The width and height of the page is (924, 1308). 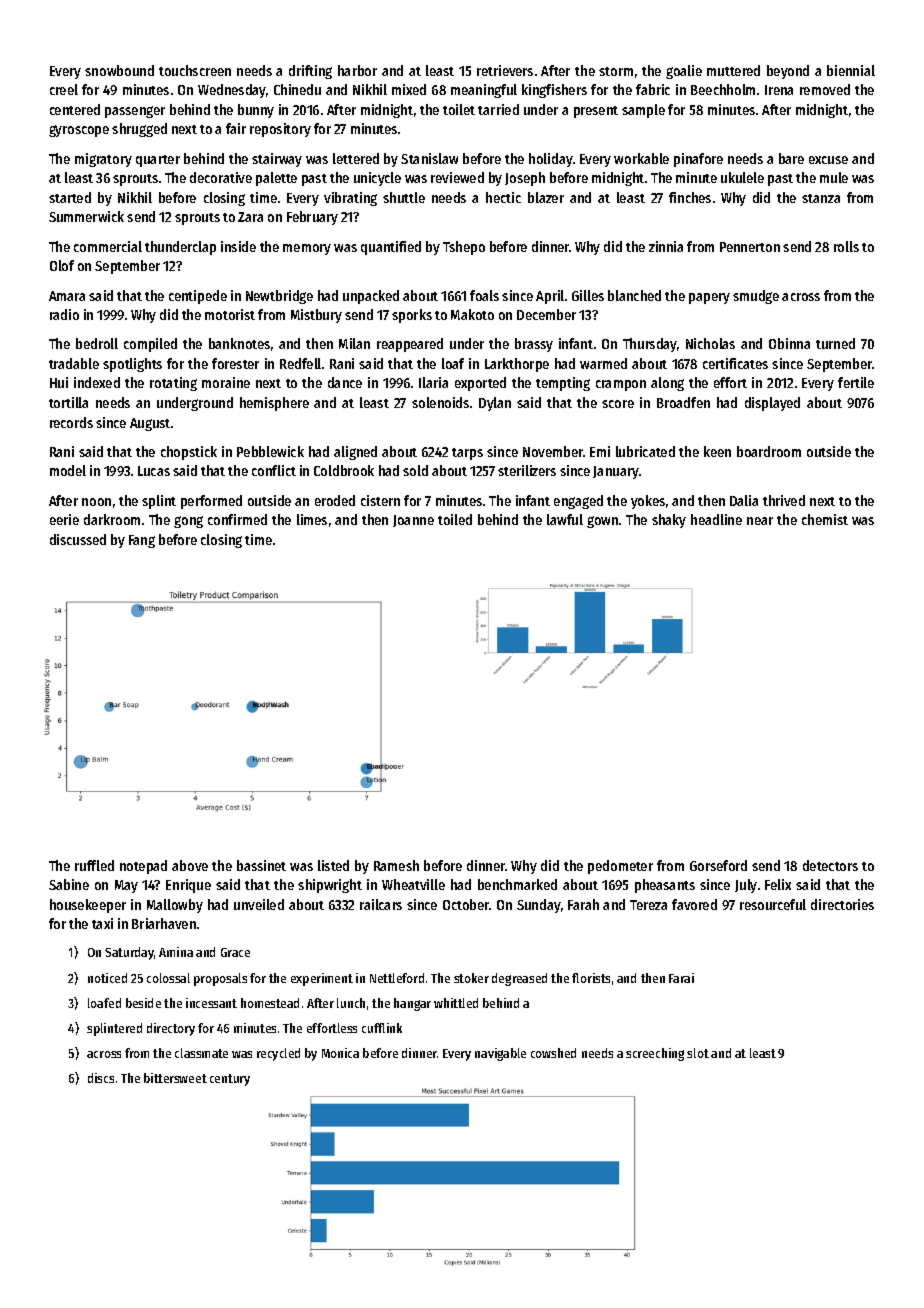 What do you see at coordinates (188, 522) in the page?
I see `gong` at bounding box center [188, 522].
